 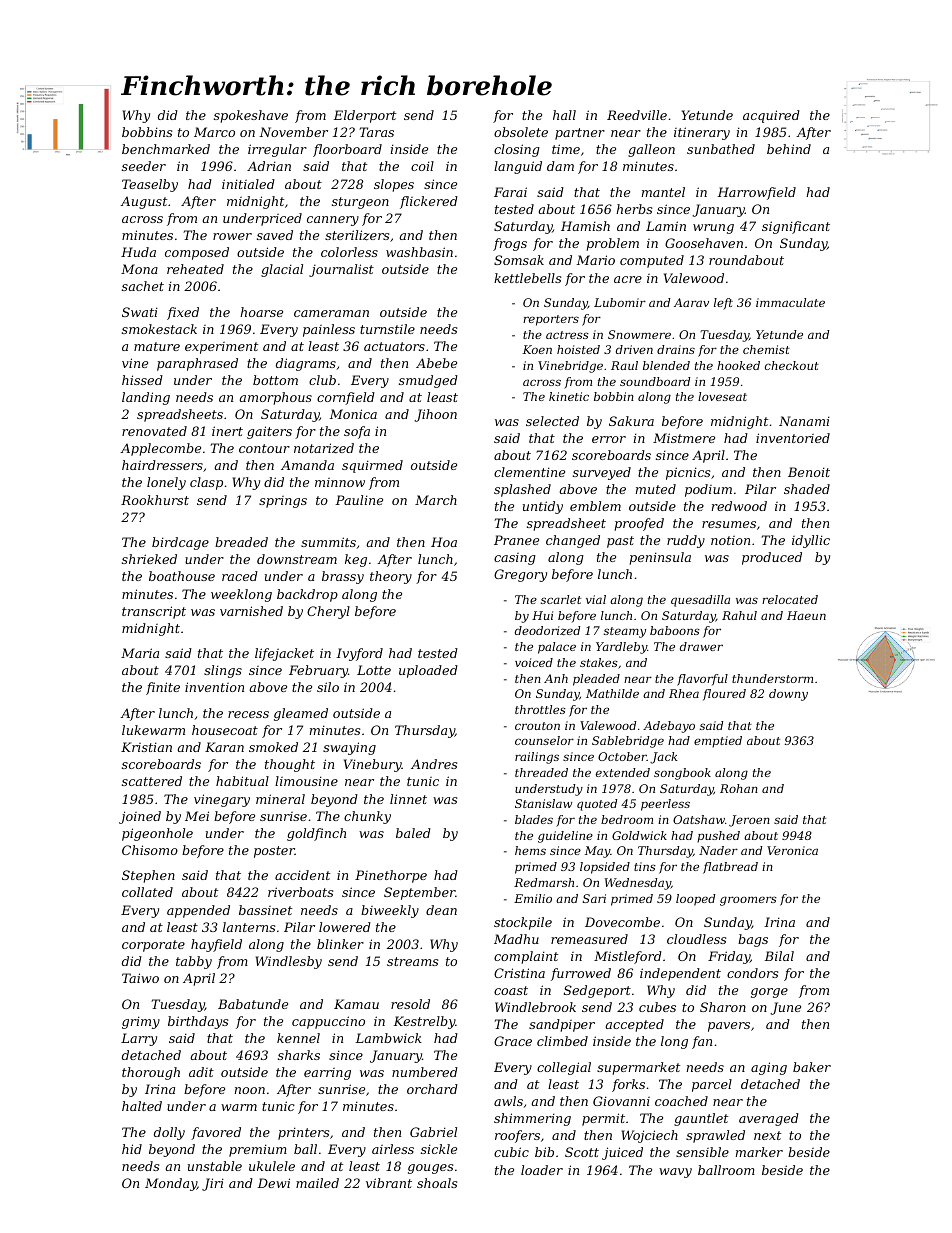 What do you see at coordinates (650, 1136) in the page?
I see `Wojciech` at bounding box center [650, 1136].
